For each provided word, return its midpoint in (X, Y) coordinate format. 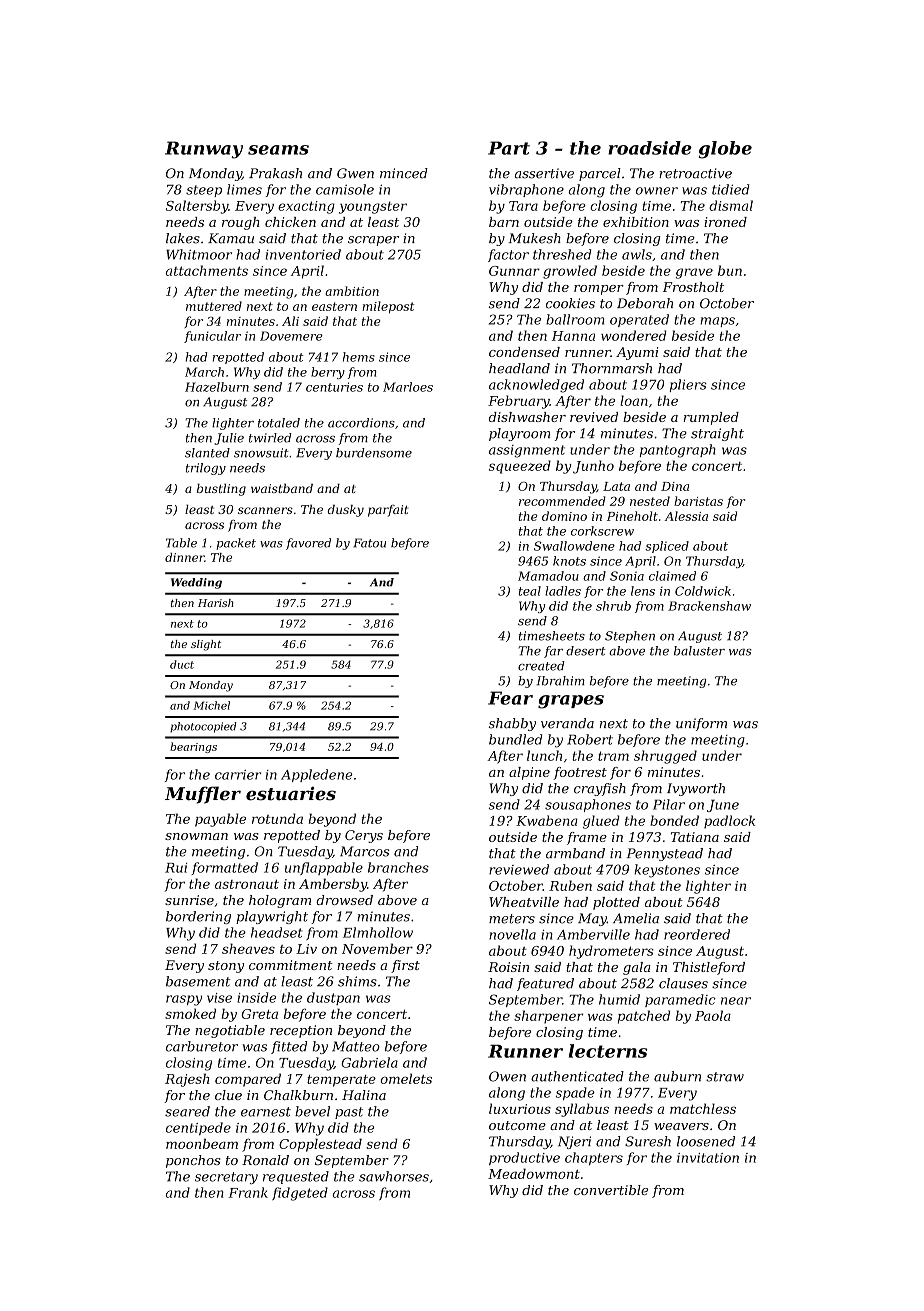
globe (725, 150)
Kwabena (547, 820)
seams (278, 150)
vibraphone (526, 190)
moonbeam (202, 1143)
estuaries (291, 794)
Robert (590, 739)
